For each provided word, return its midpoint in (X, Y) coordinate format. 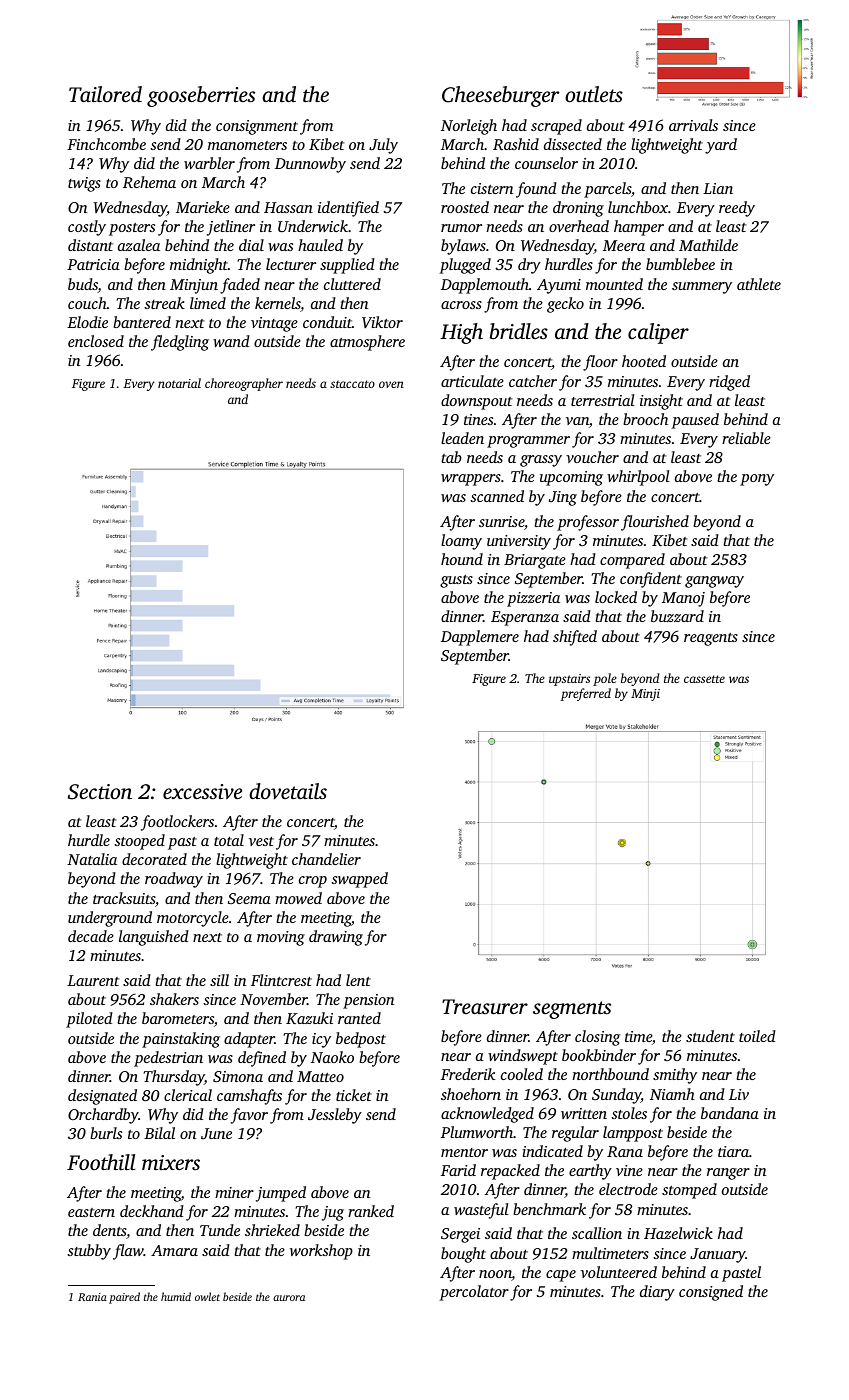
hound (462, 559)
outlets (594, 94)
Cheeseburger (501, 96)
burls (106, 1133)
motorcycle (193, 919)
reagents (711, 639)
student (710, 1036)
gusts (456, 581)
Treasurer (485, 1006)
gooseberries (201, 96)
